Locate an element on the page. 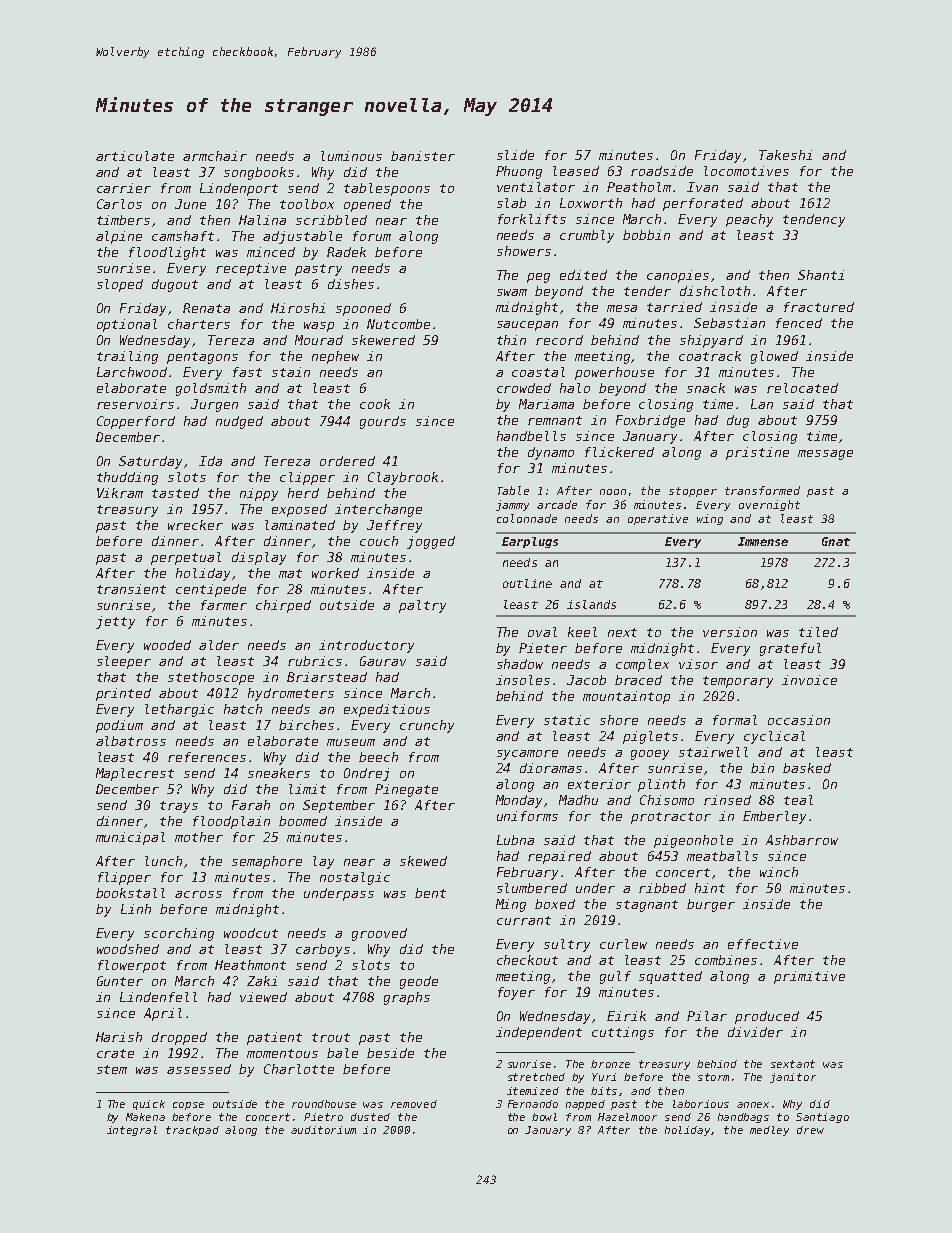 This page has height=1233, width=952. articulate is located at coordinates (135, 156).
